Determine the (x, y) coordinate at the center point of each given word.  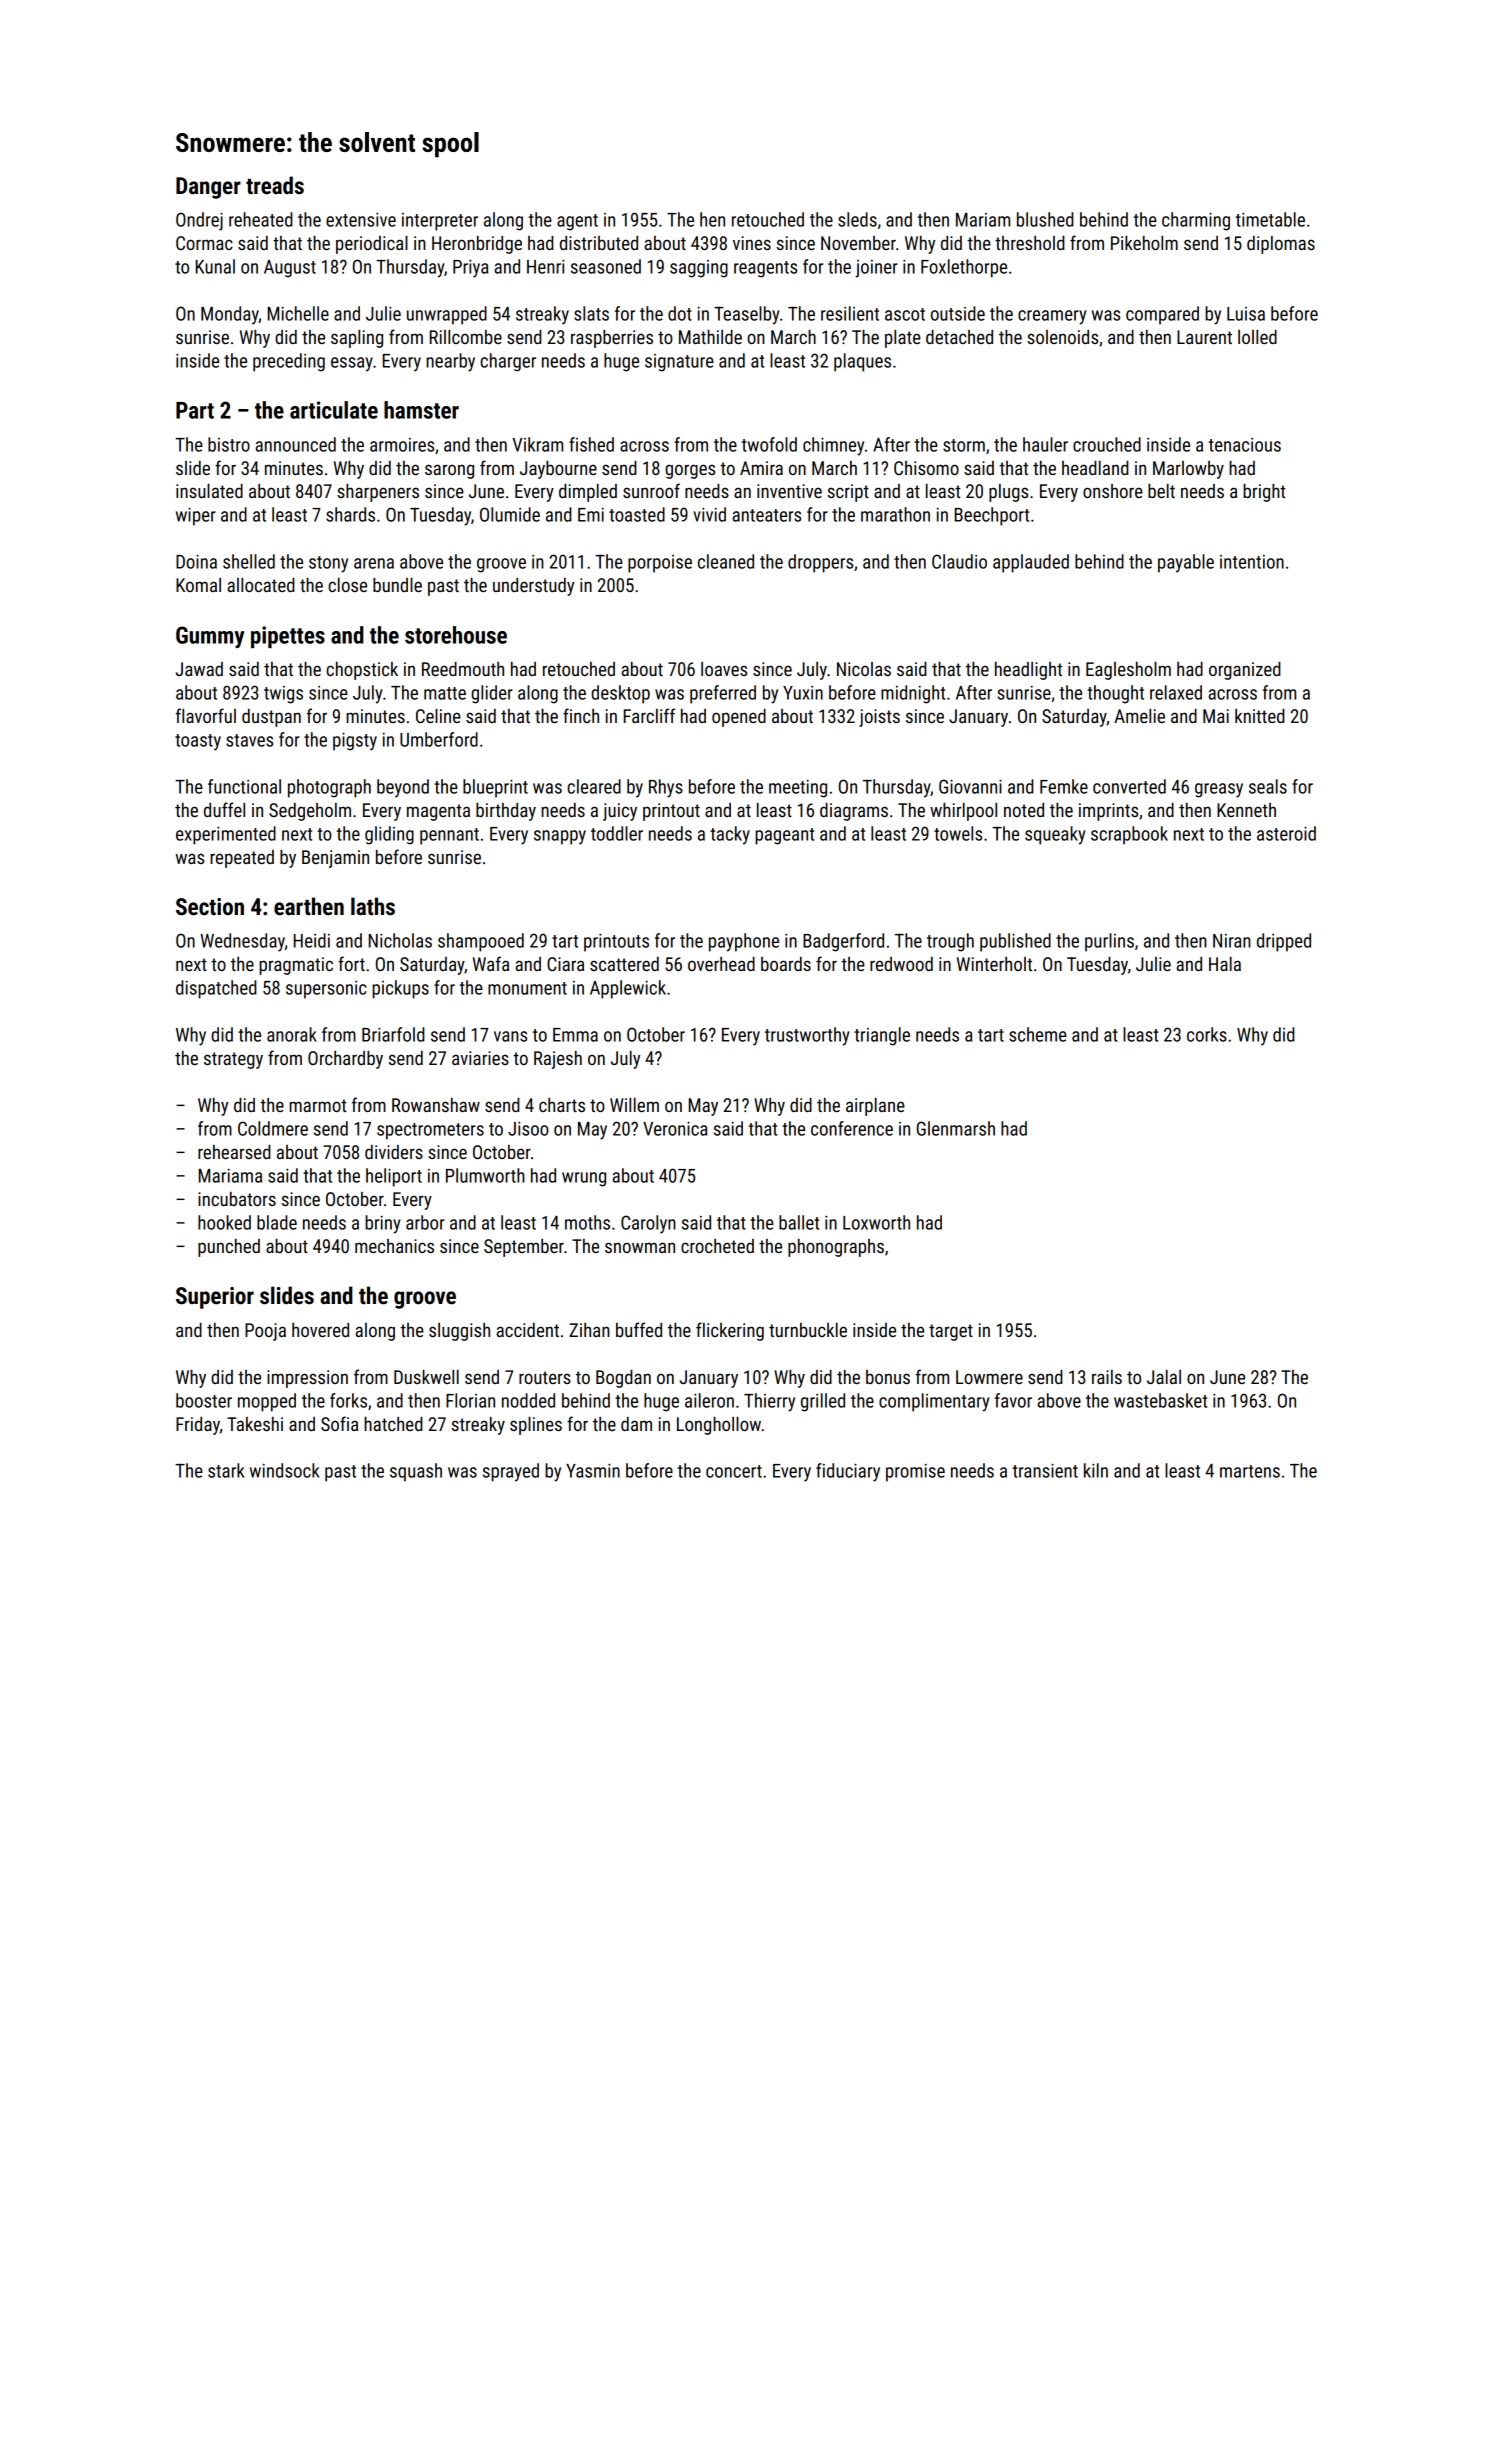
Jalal (1164, 1377)
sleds (857, 219)
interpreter (440, 222)
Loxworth (876, 1222)
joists (879, 718)
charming (1196, 221)
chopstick (362, 671)
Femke (1064, 786)
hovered (320, 1330)
